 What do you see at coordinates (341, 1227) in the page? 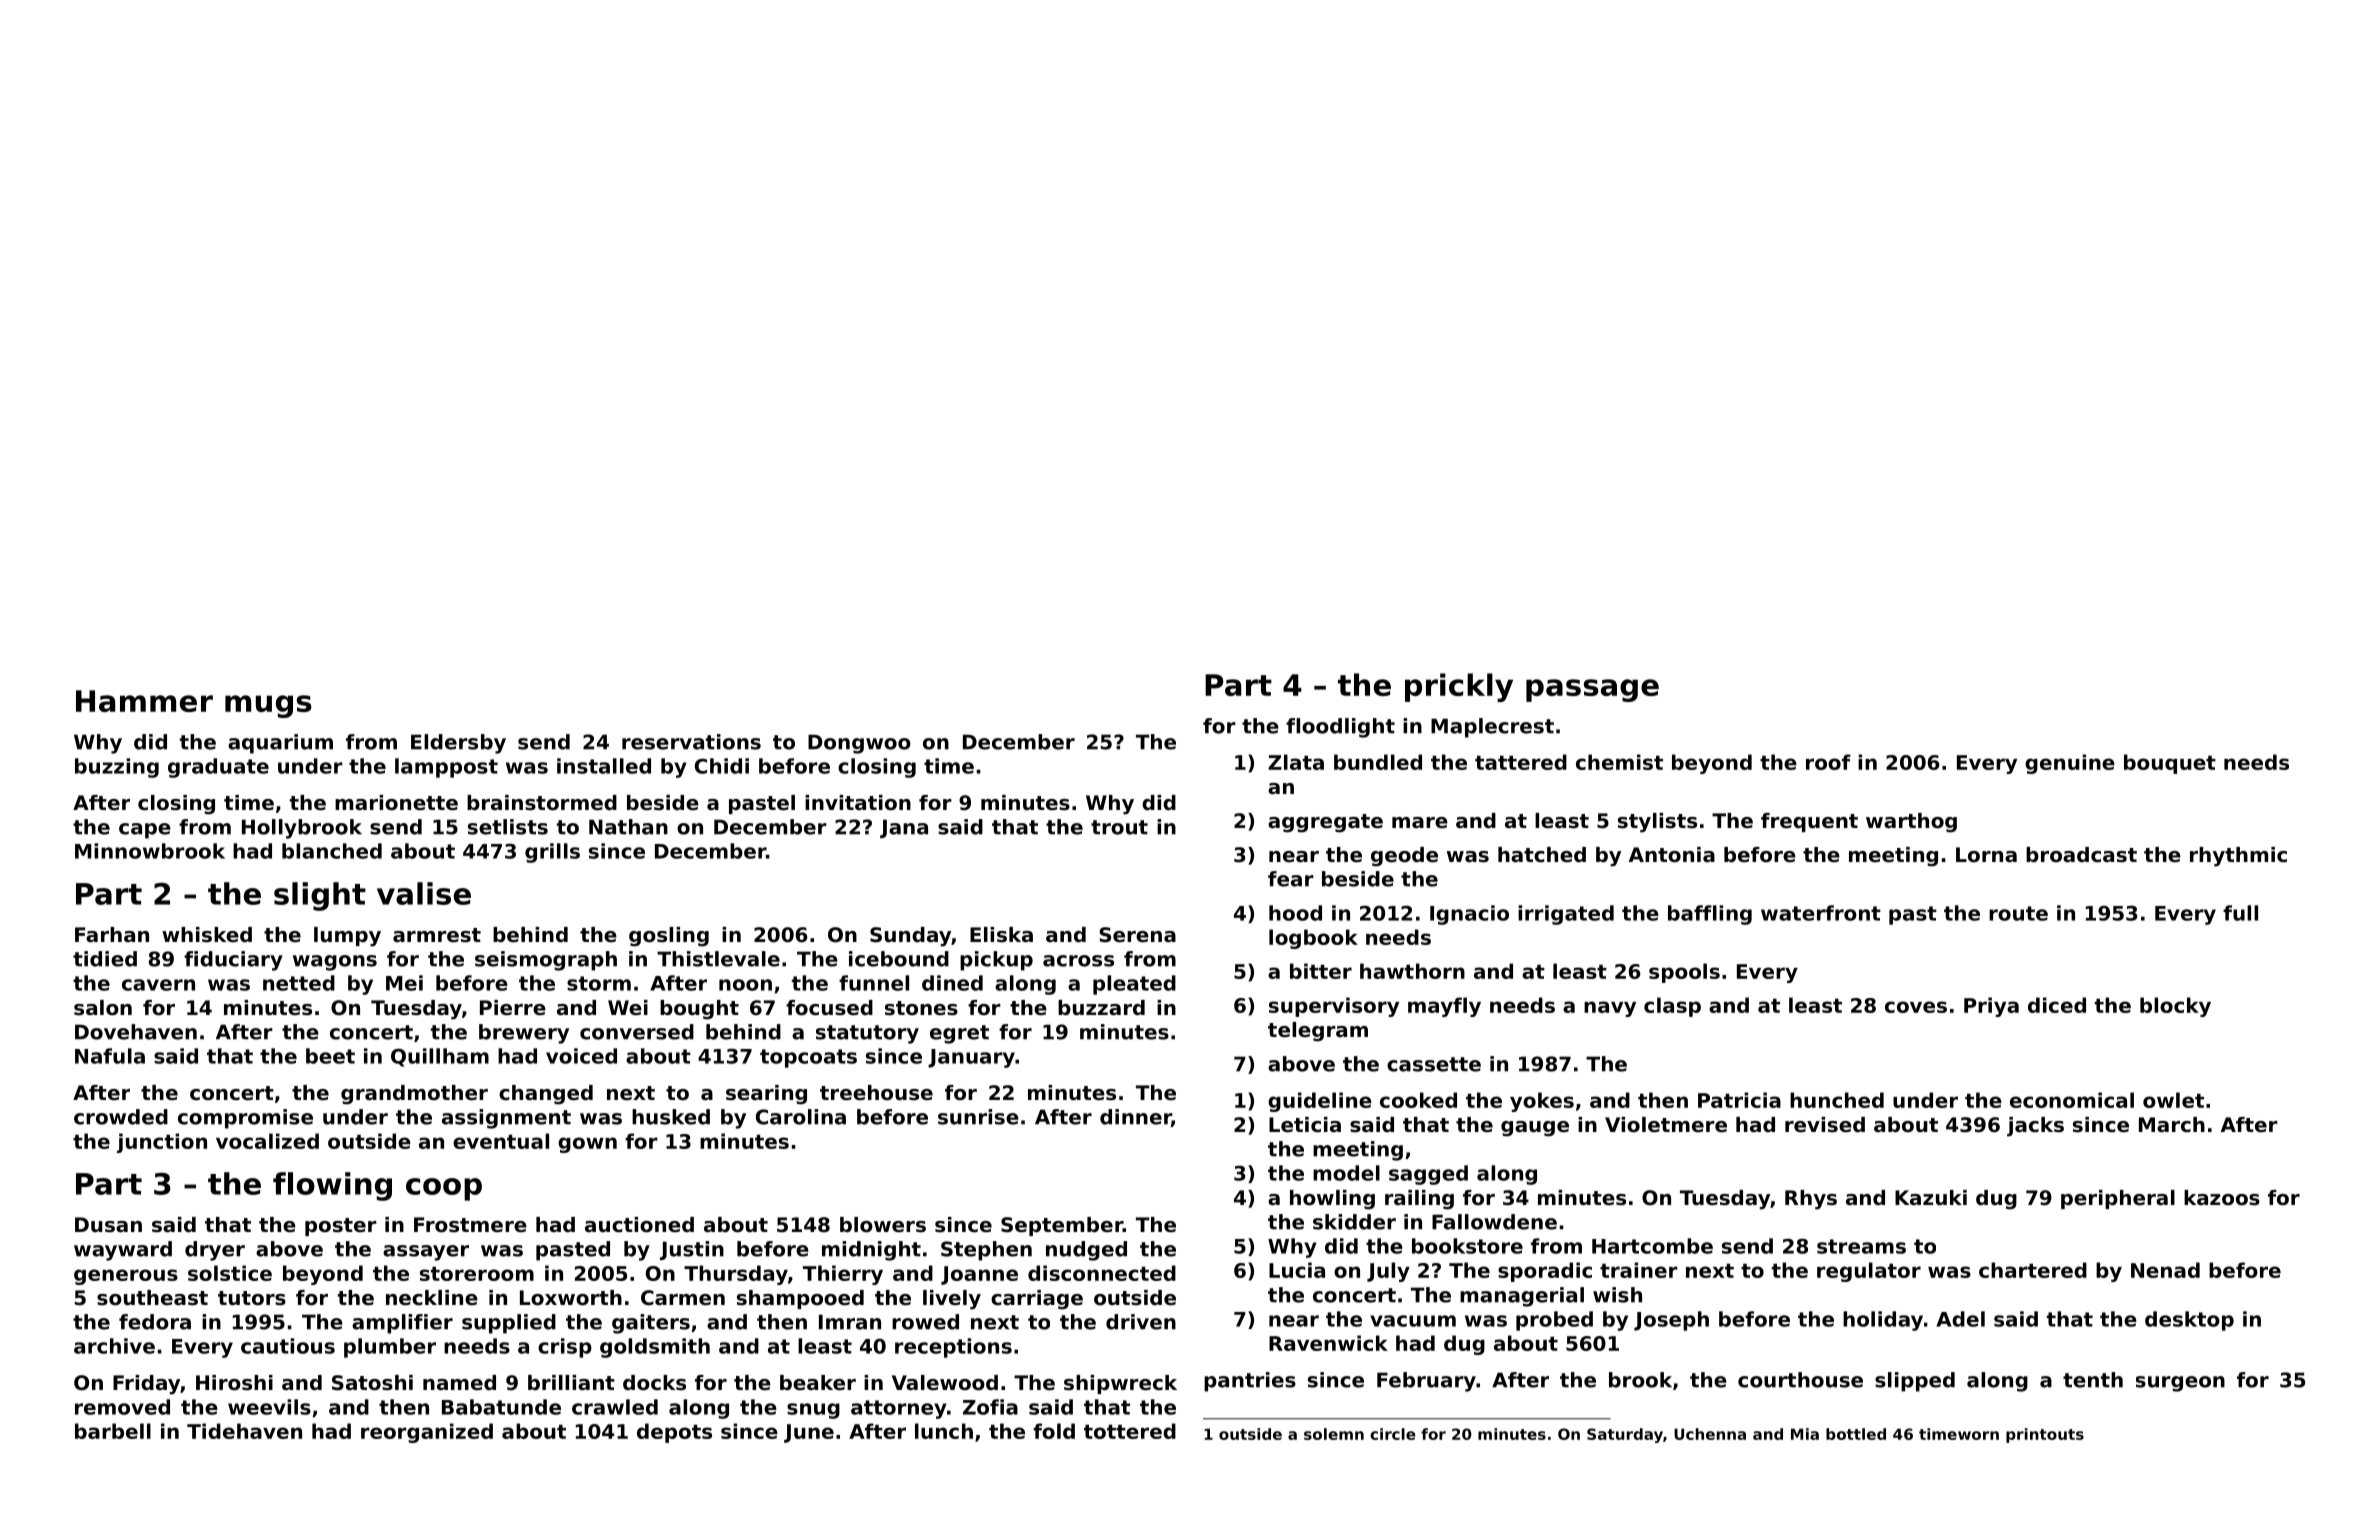
I see `poster` at bounding box center [341, 1227].
